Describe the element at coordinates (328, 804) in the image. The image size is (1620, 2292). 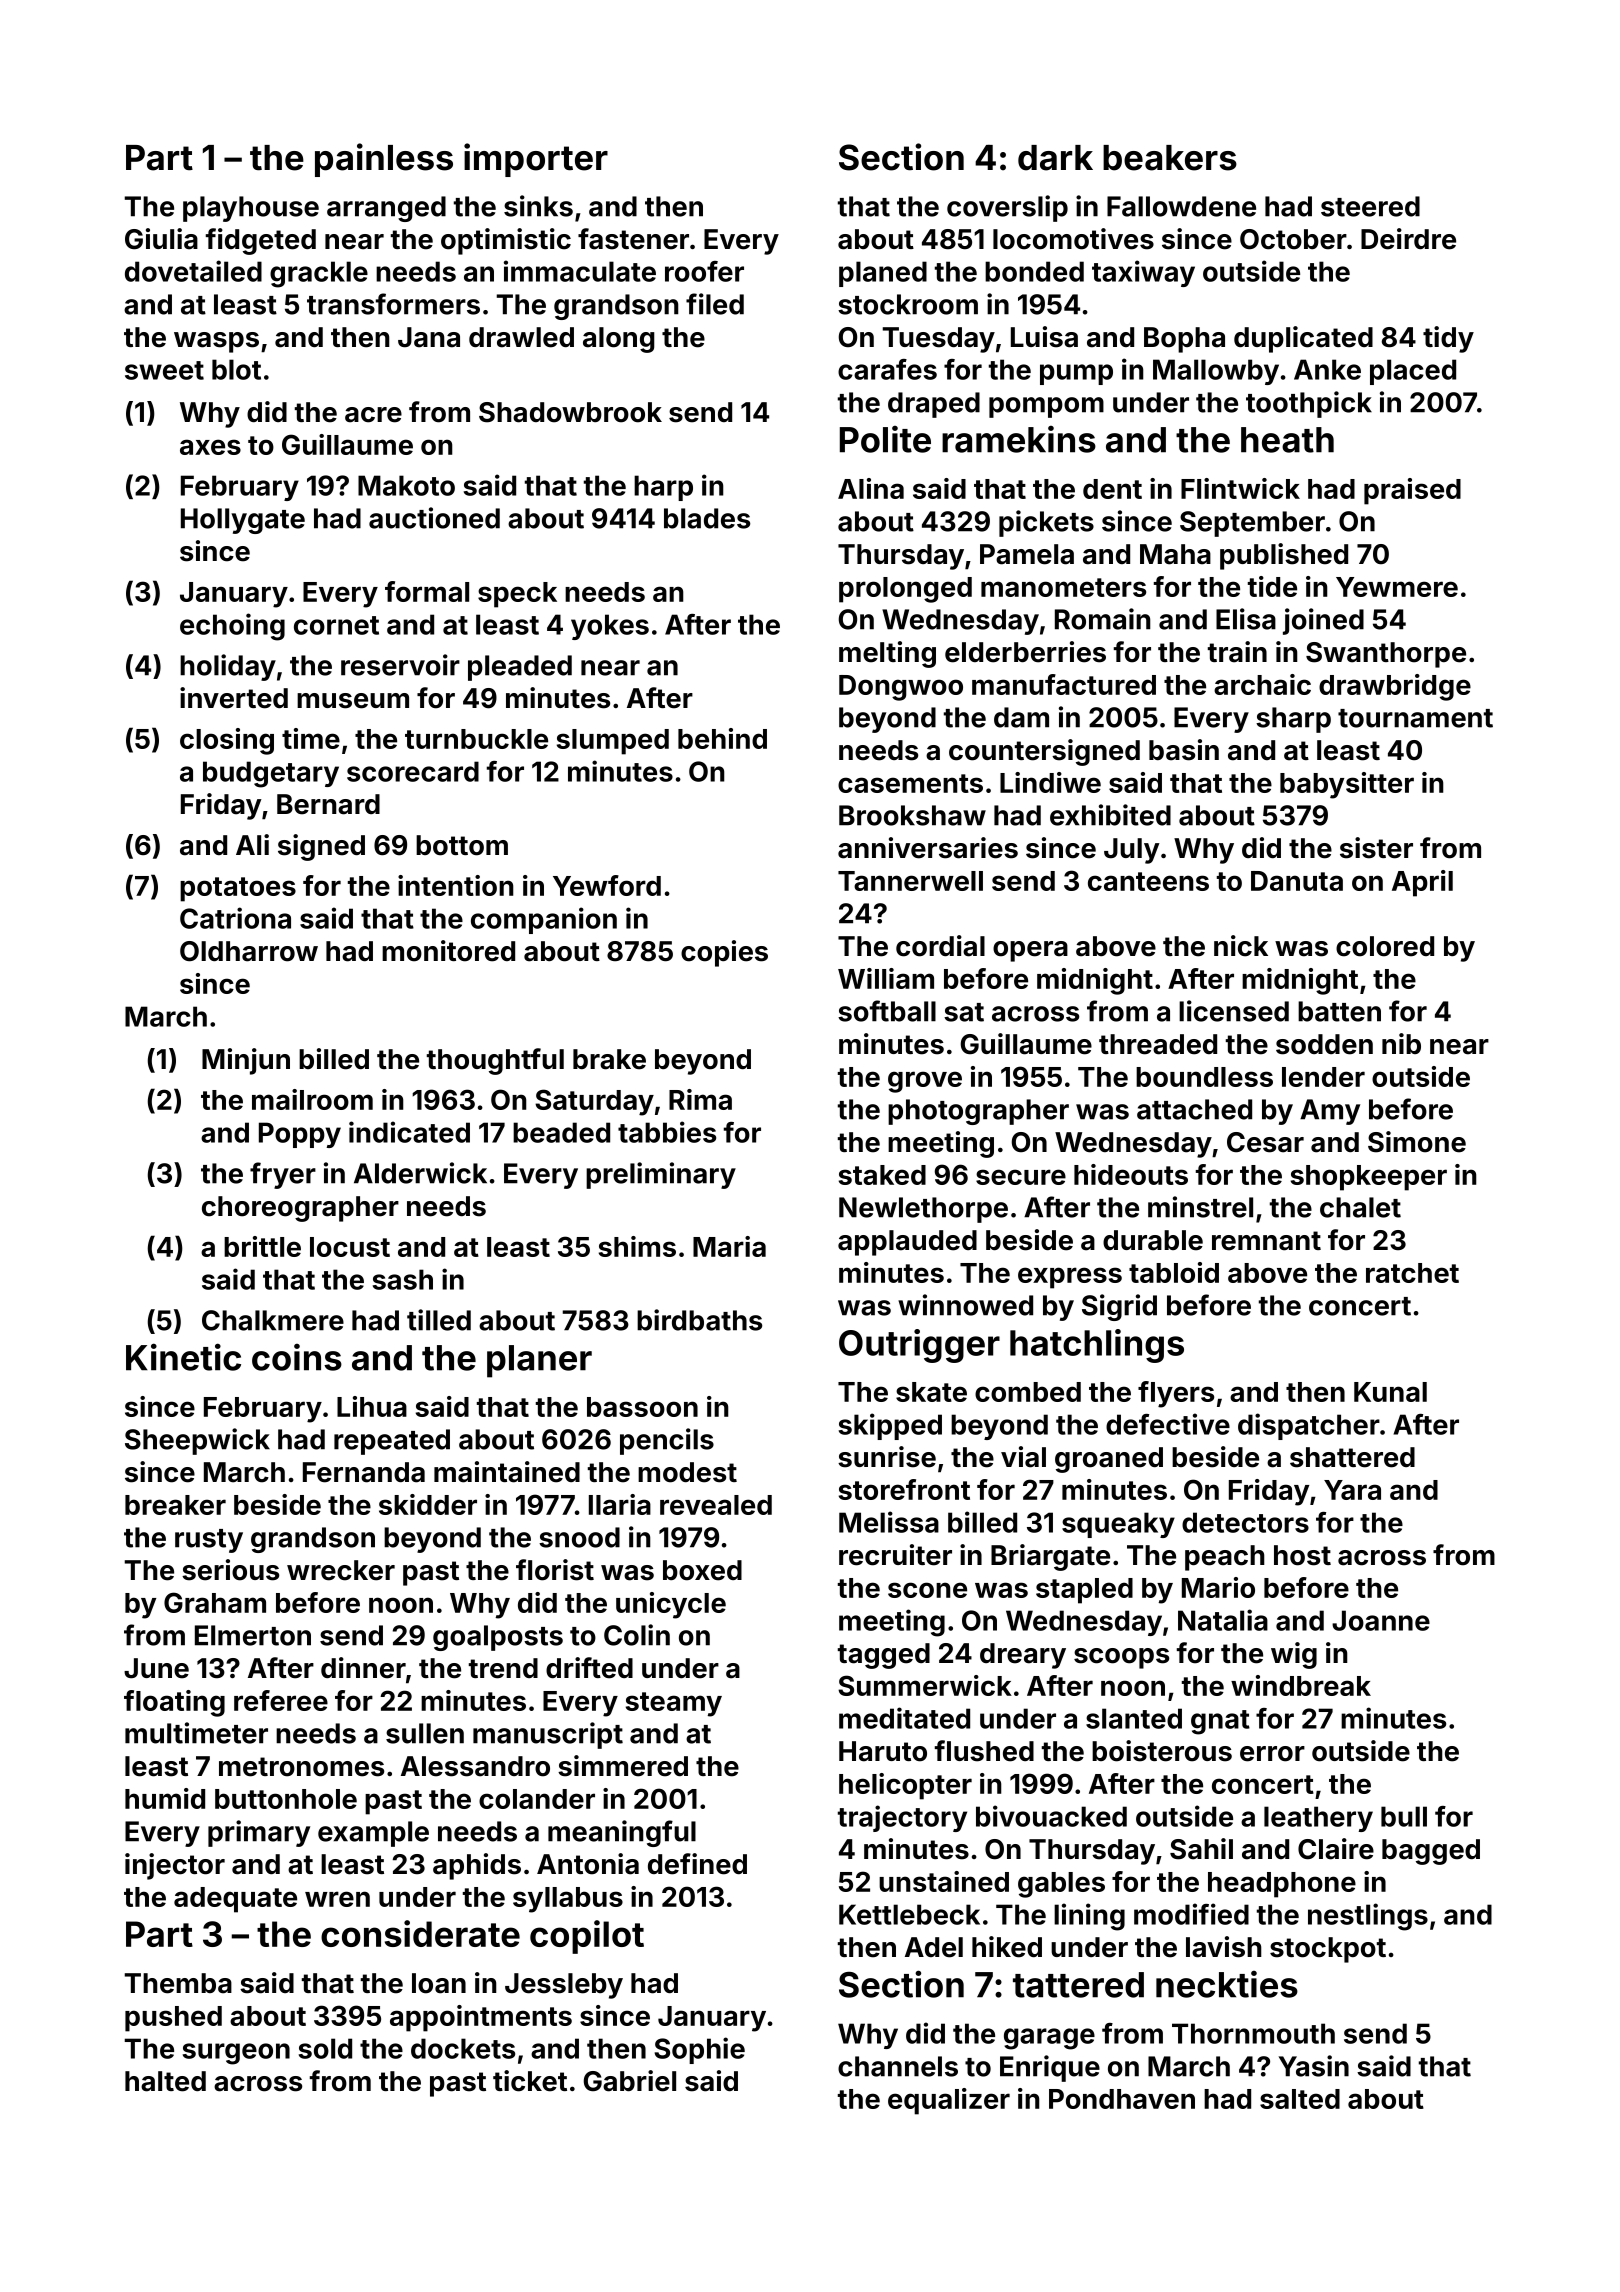
I see `Bernard` at that location.
